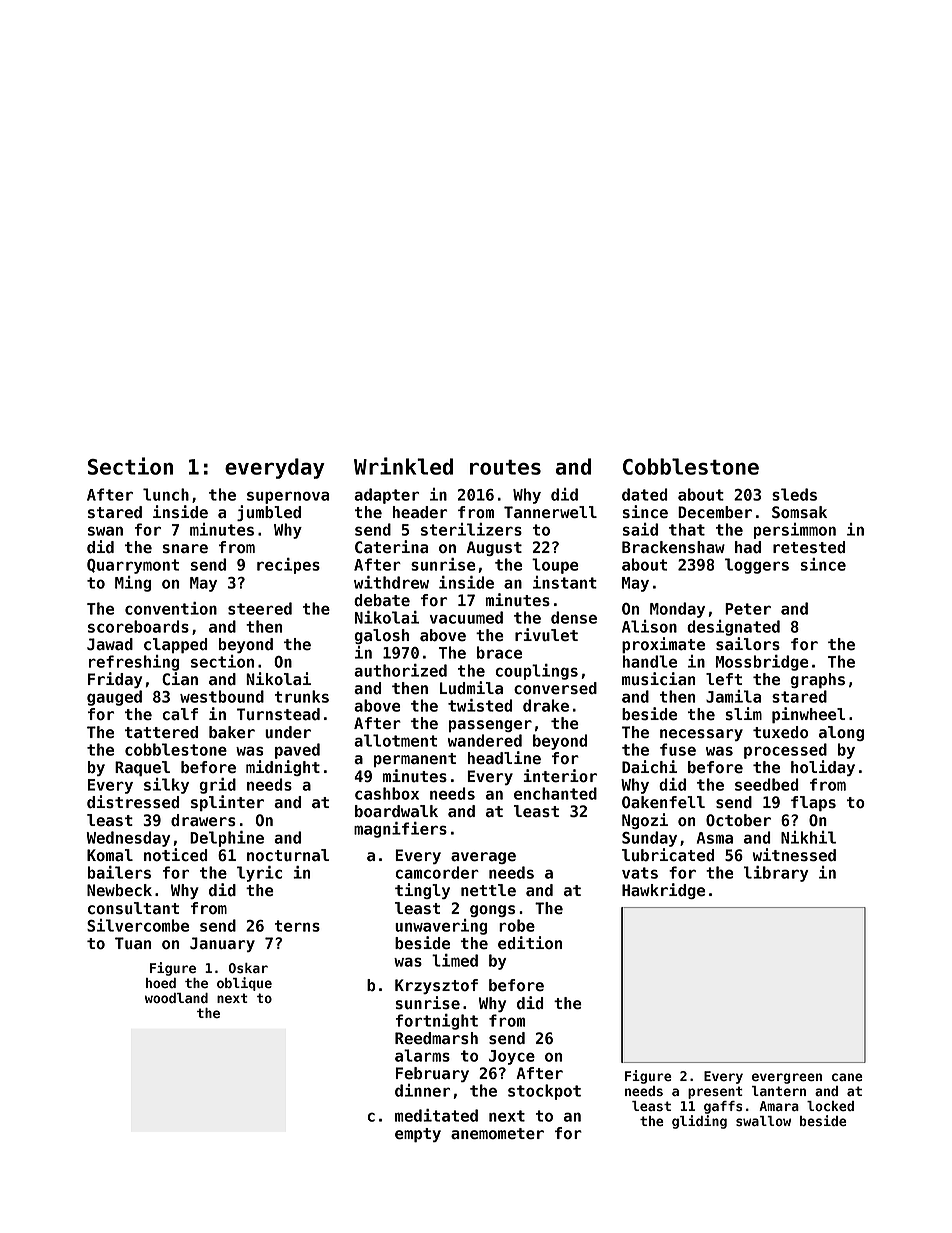 Image resolution: width=952 pixels, height=1233 pixels. Describe the element at coordinates (715, 838) in the page. I see `Asma` at that location.
